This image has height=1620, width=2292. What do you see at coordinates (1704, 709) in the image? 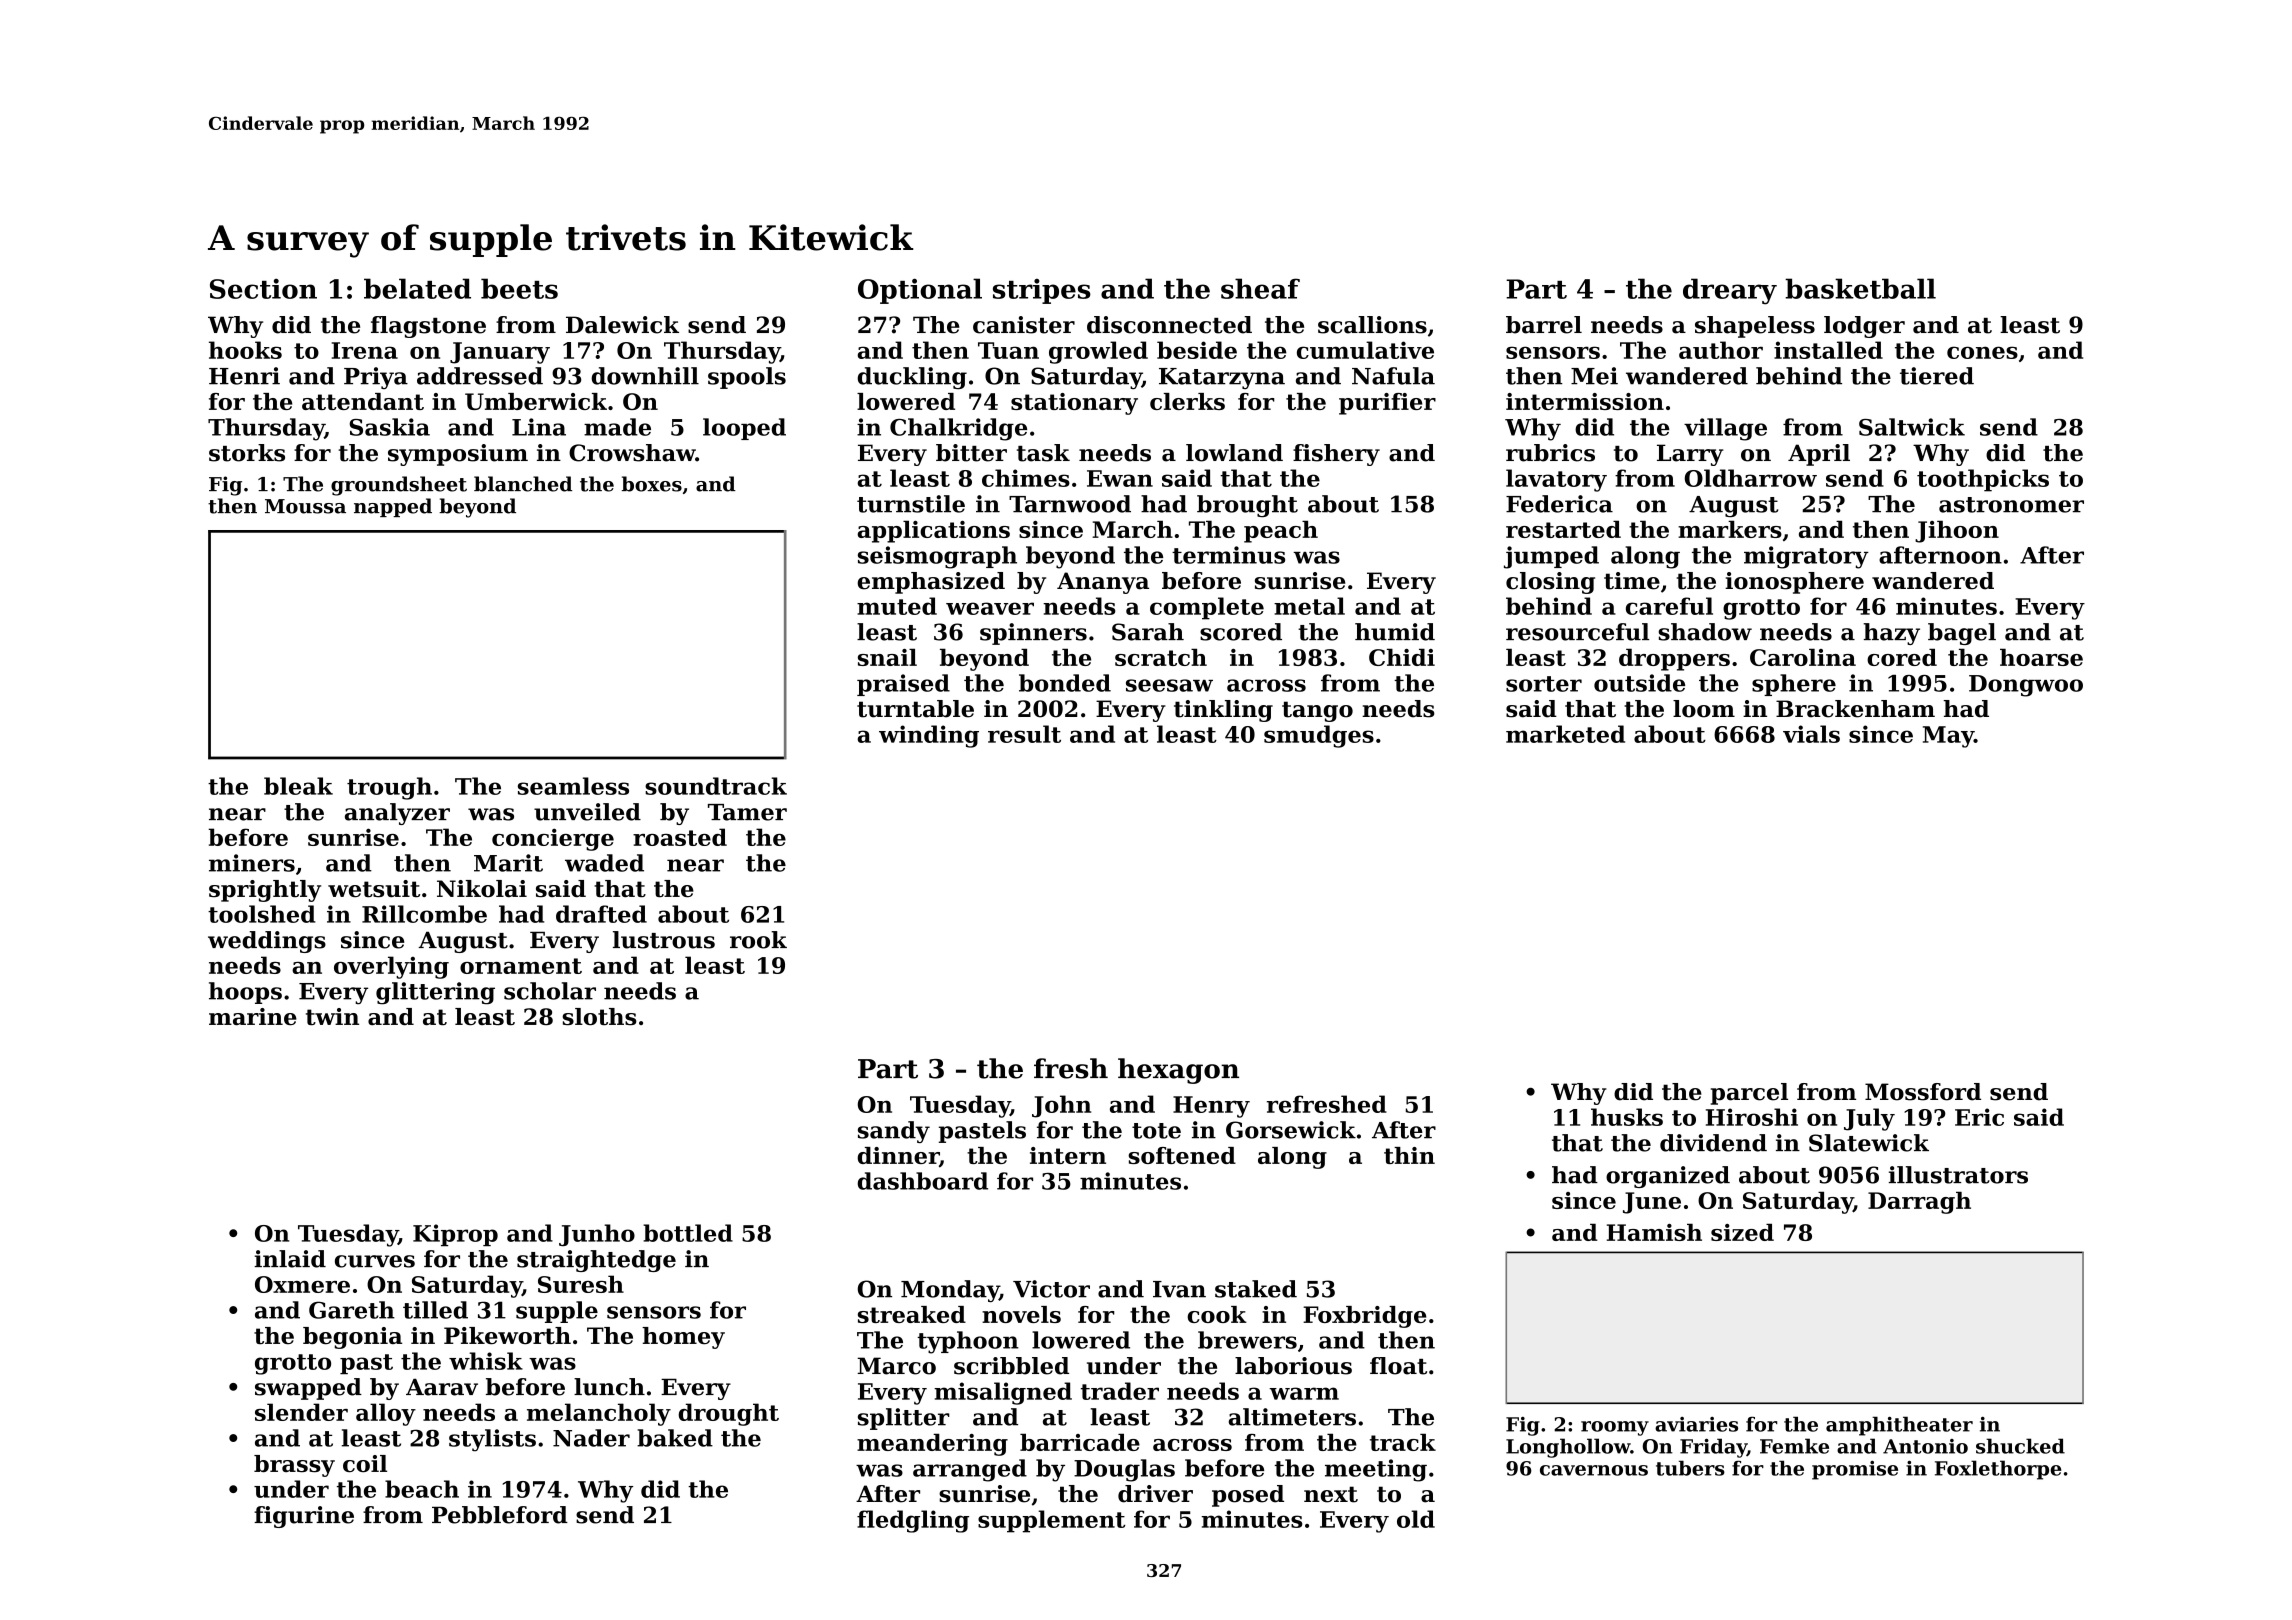
I see `loom` at bounding box center [1704, 709].
